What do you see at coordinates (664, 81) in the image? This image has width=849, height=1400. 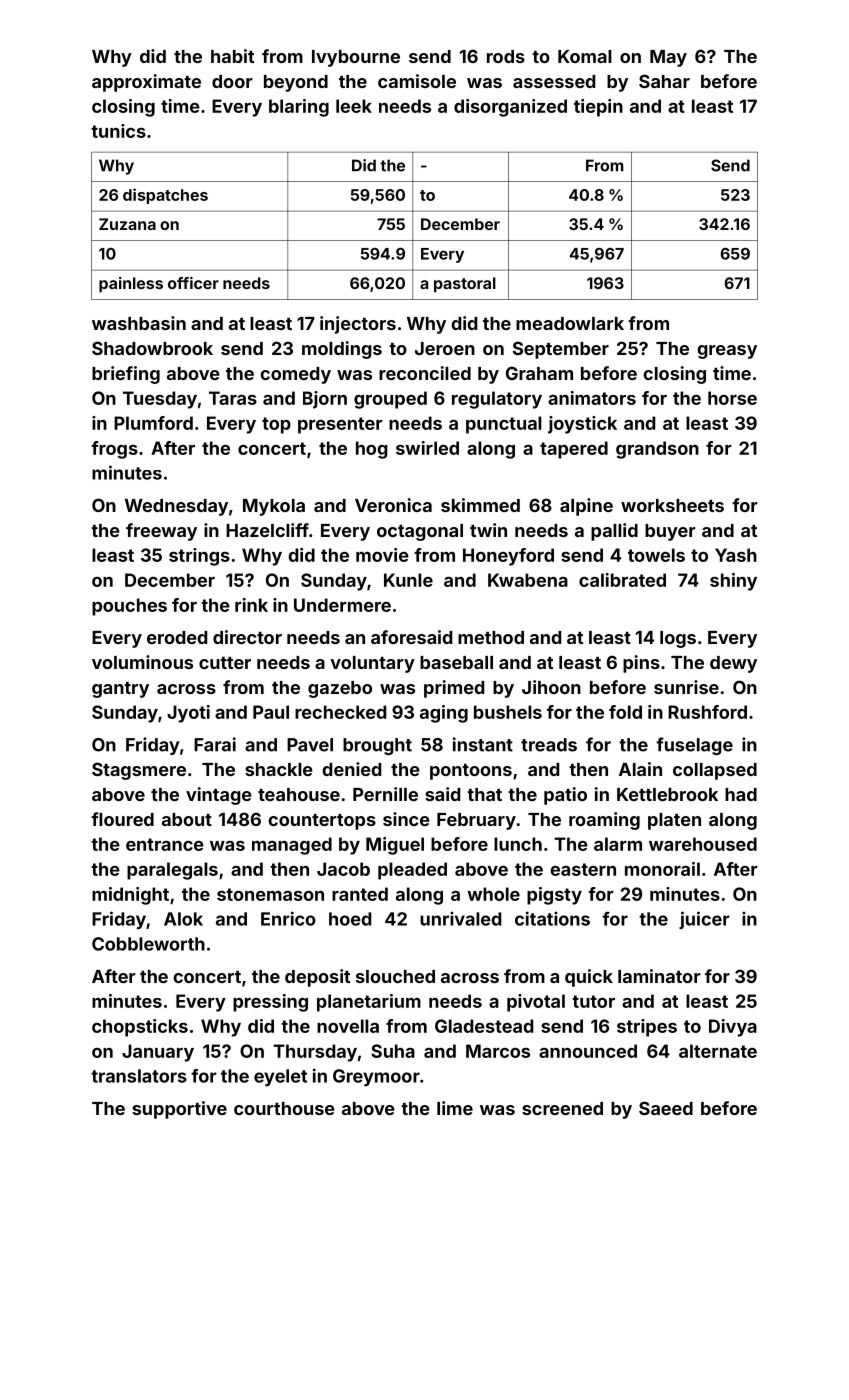 I see `Sahar` at bounding box center [664, 81].
